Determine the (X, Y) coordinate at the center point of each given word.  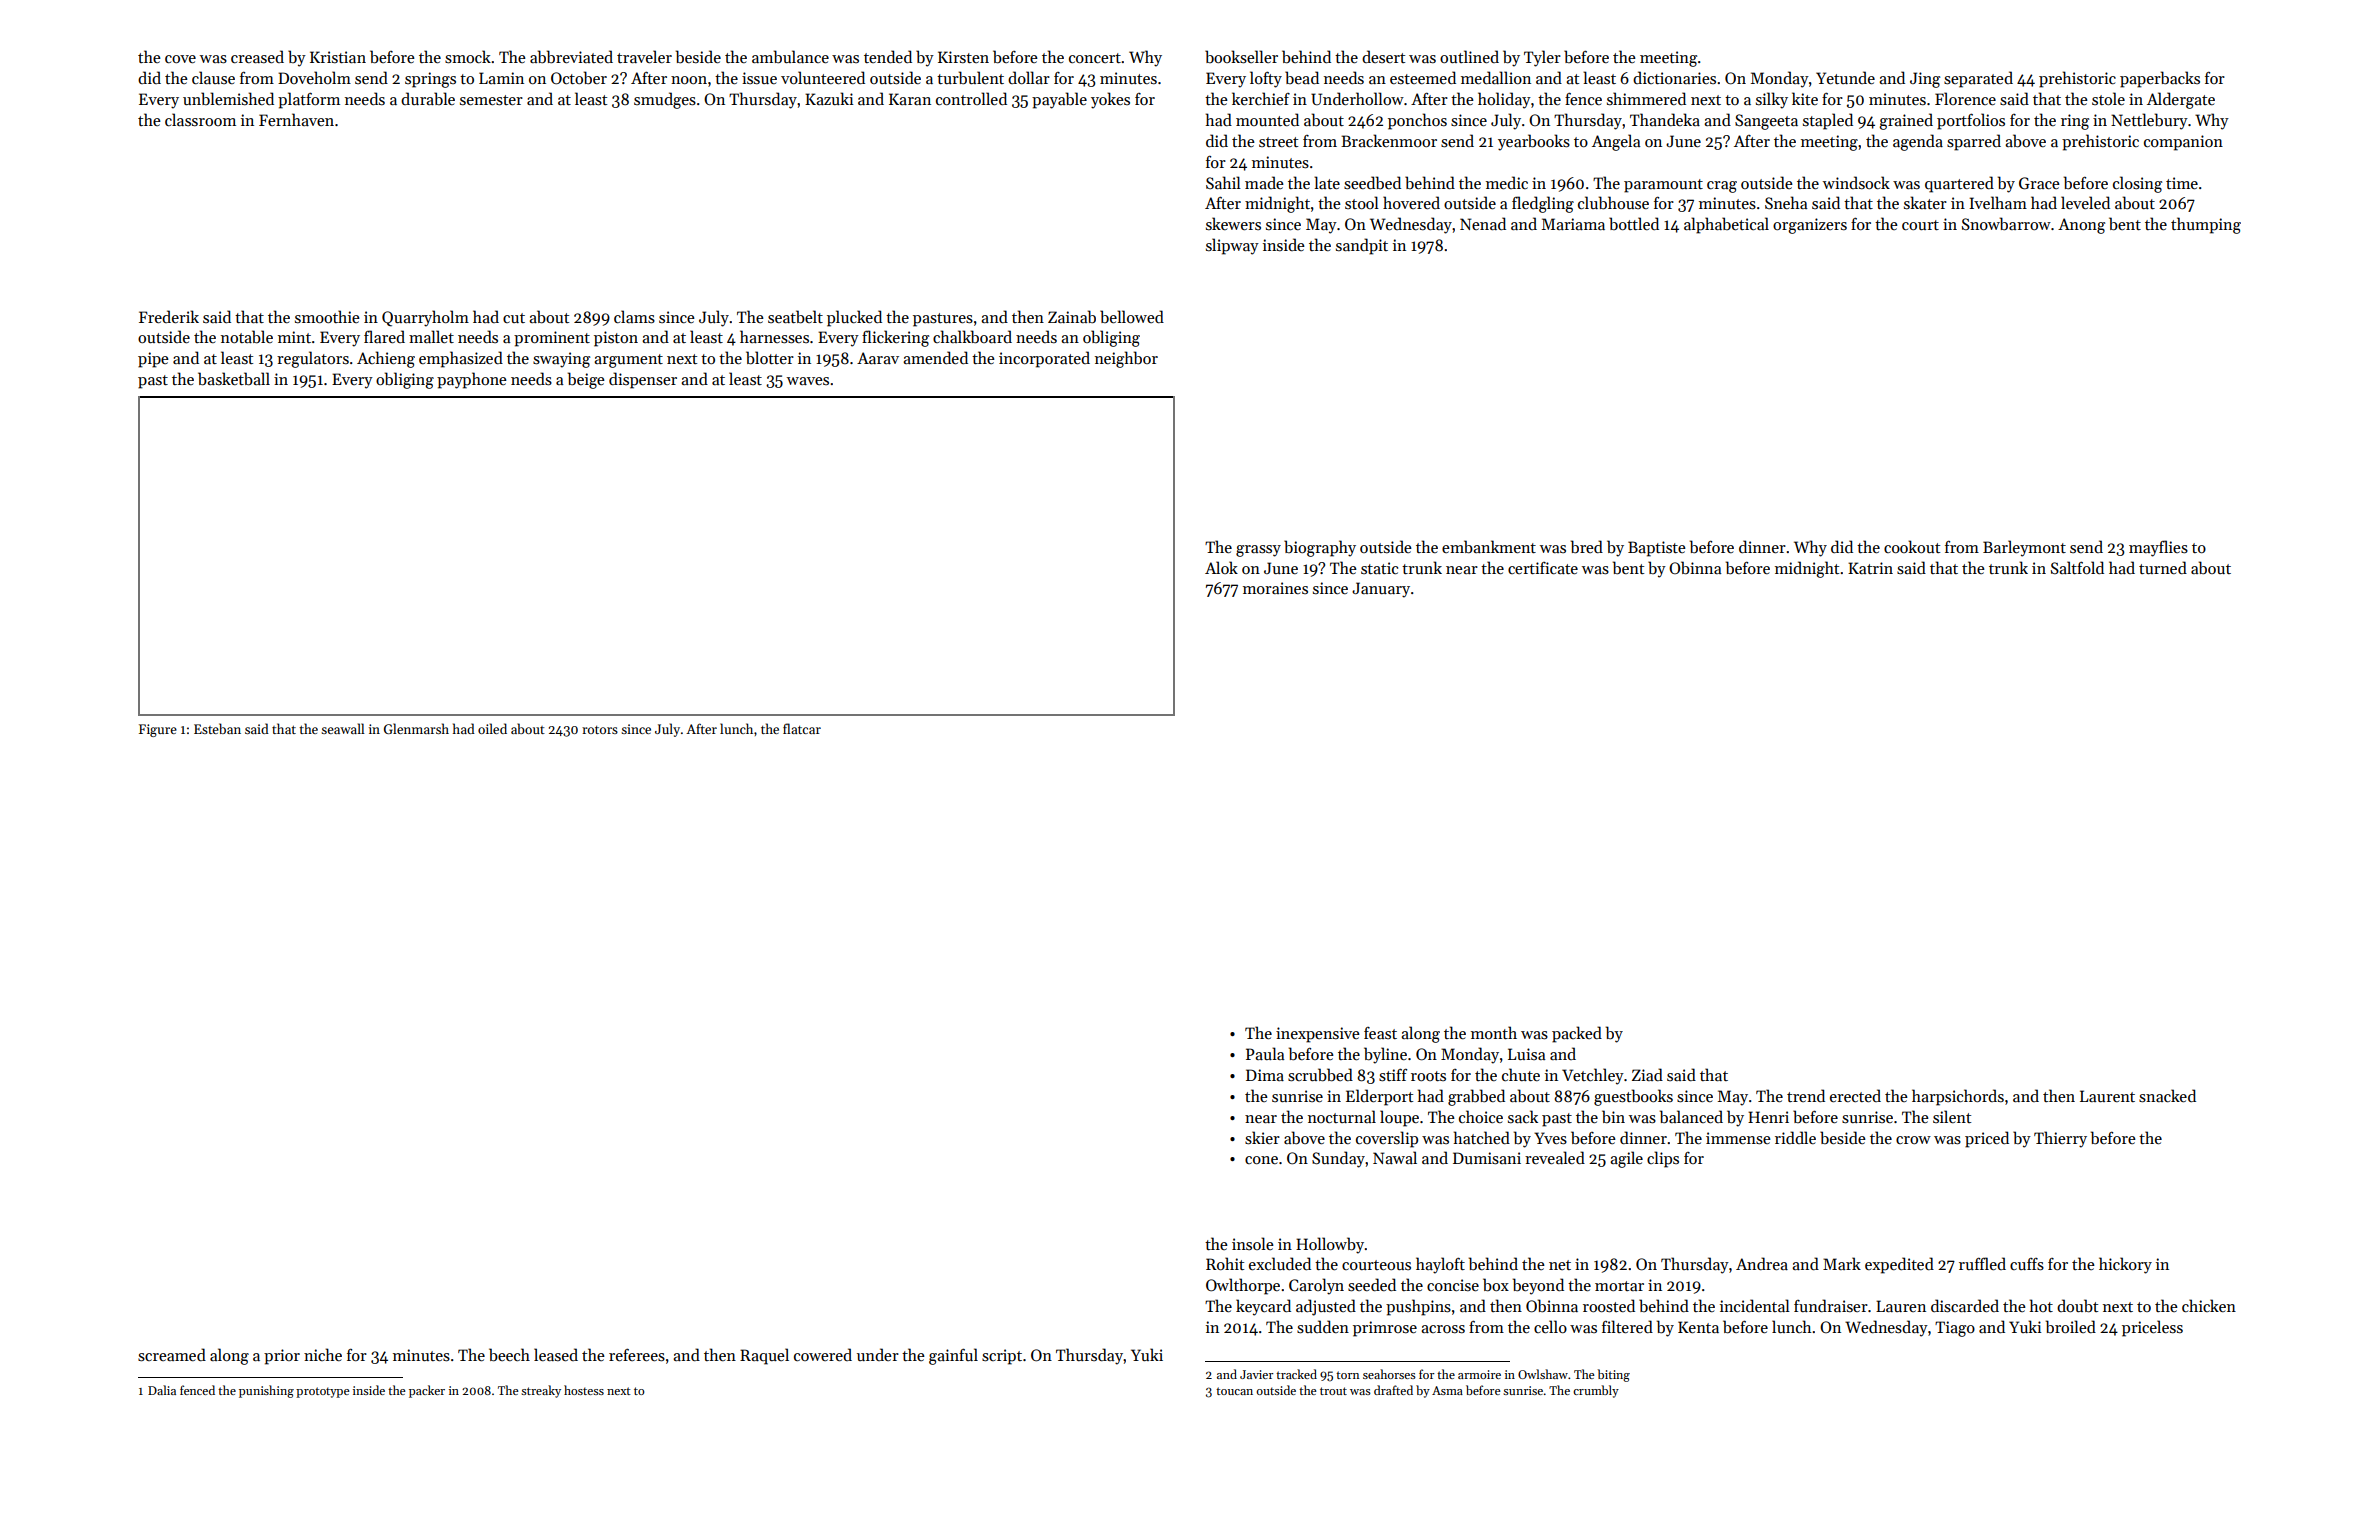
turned (2163, 567)
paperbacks (2160, 79)
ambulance (790, 57)
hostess (584, 1390)
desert (1383, 56)
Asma (1447, 1390)
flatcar (802, 728)
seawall (343, 728)
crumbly (1596, 1391)
